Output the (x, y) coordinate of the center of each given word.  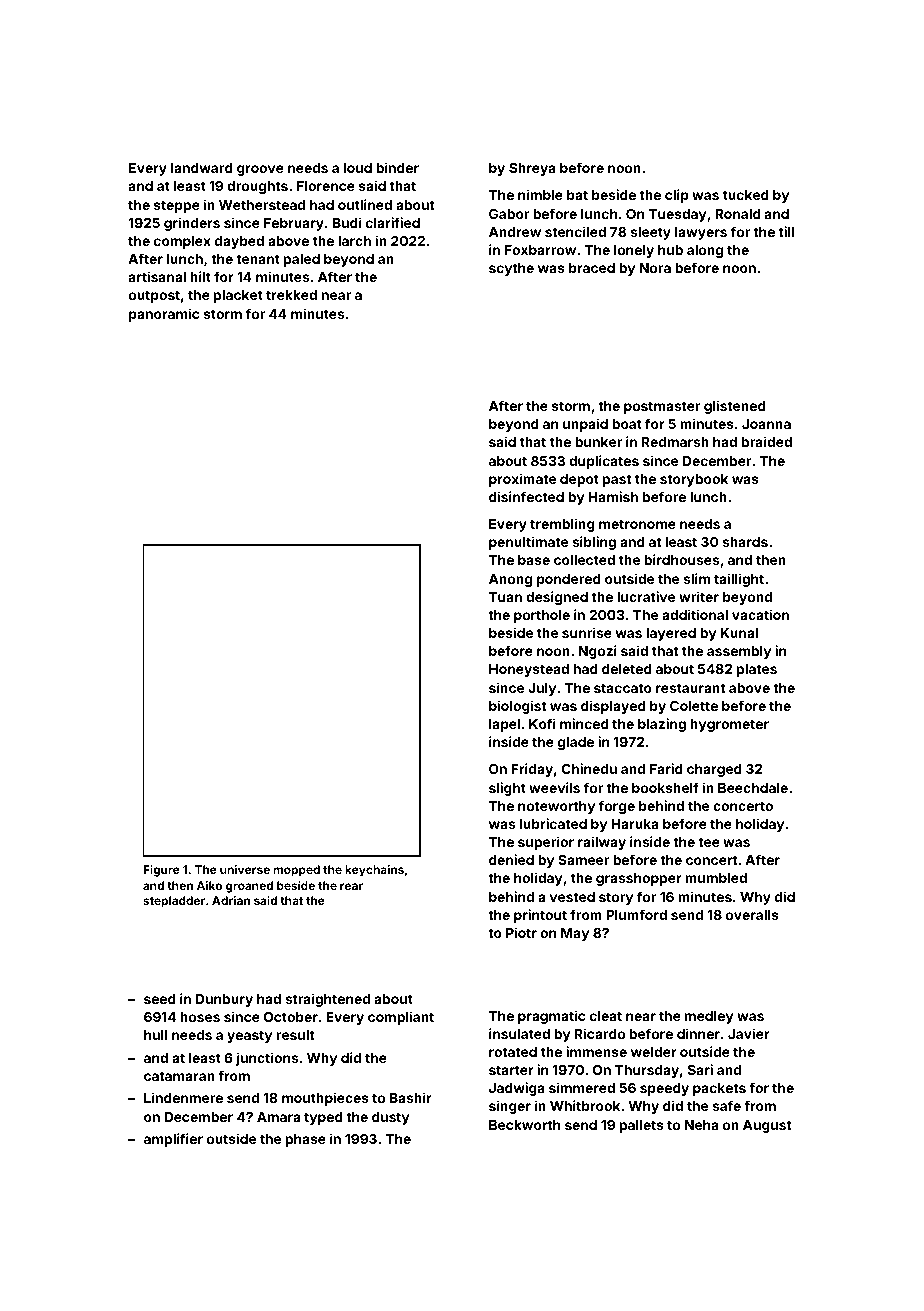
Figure (162, 871)
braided (767, 441)
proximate (522, 480)
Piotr (521, 932)
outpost (154, 296)
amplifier (173, 1140)
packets (719, 1089)
